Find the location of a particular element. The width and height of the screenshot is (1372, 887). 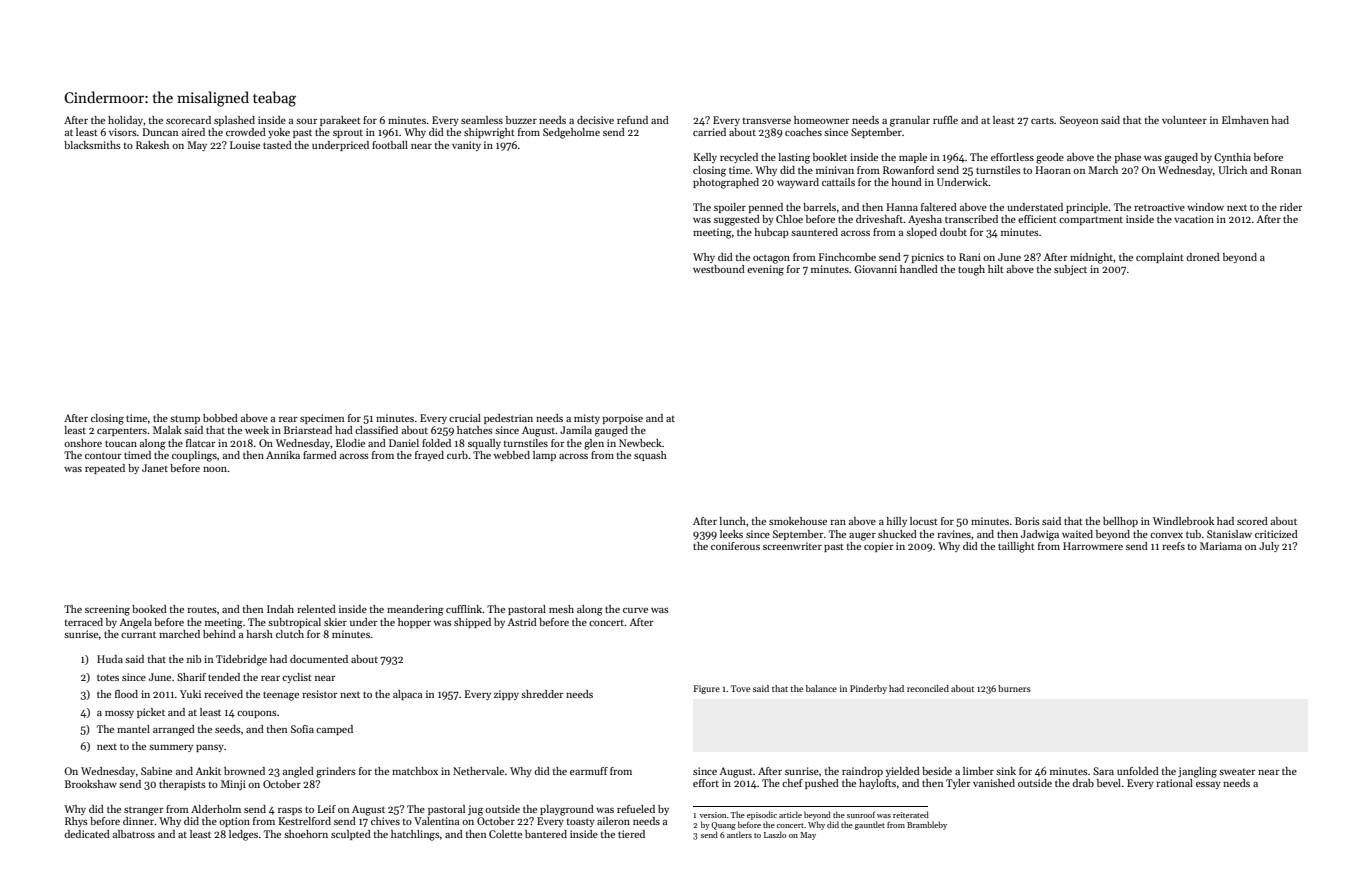

holiday is located at coordinates (126, 121).
